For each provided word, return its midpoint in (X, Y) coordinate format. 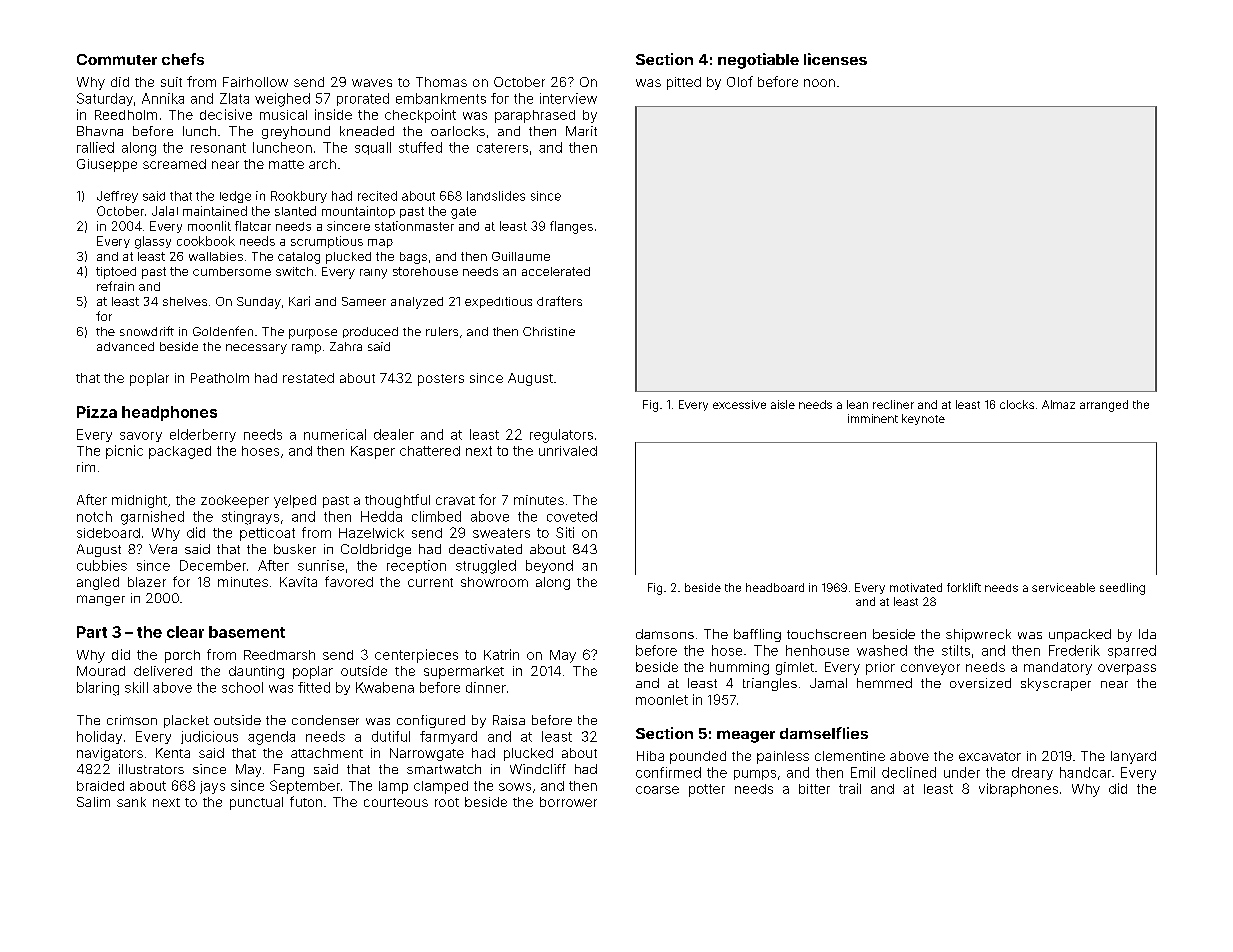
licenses (835, 59)
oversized (980, 683)
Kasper (373, 452)
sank (131, 802)
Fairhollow (255, 82)
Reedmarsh (279, 655)
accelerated (556, 271)
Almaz (1058, 404)
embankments (441, 98)
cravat (455, 500)
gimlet (795, 668)
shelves (185, 301)
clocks (1017, 404)
